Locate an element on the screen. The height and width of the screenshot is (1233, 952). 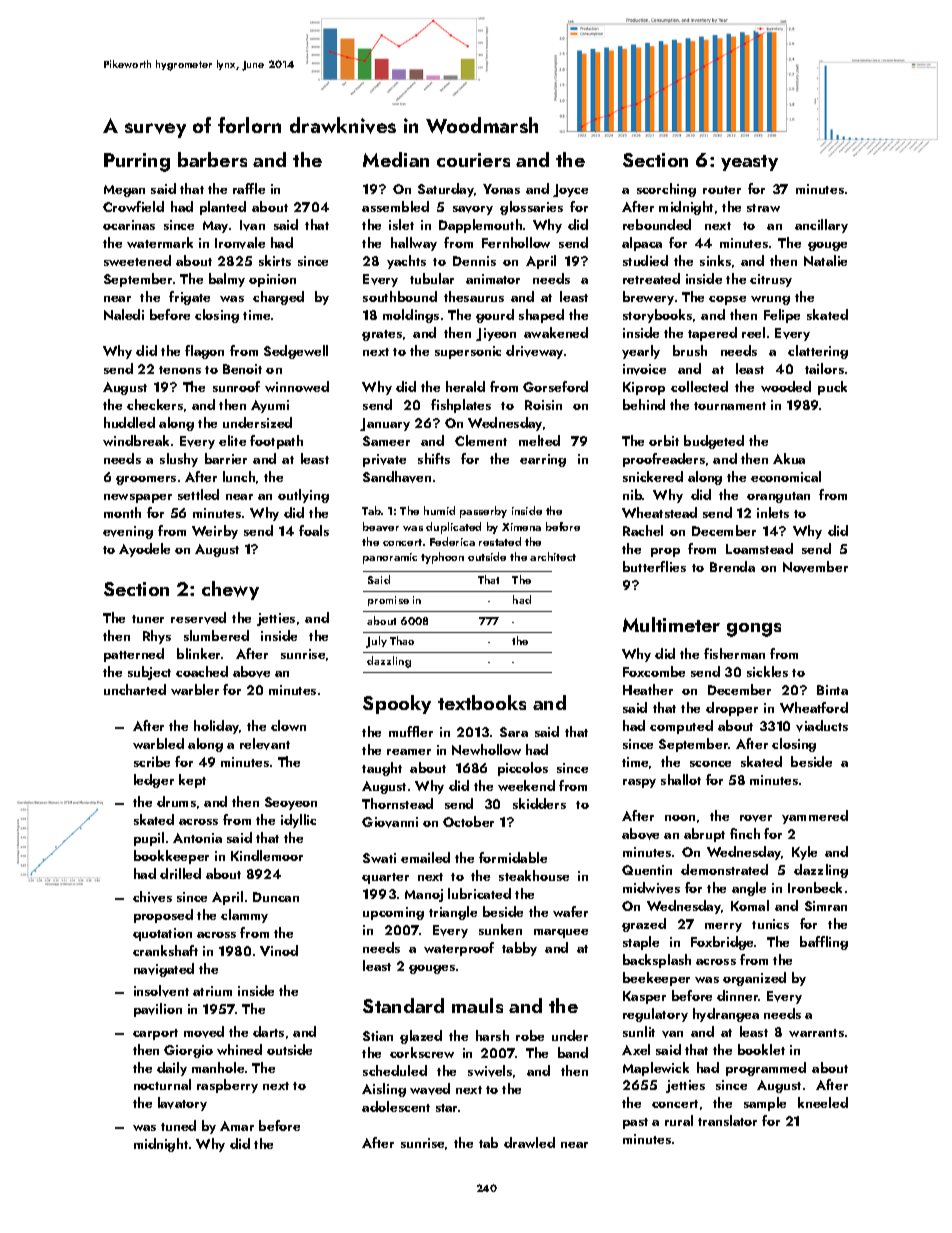
robe is located at coordinates (530, 1035).
